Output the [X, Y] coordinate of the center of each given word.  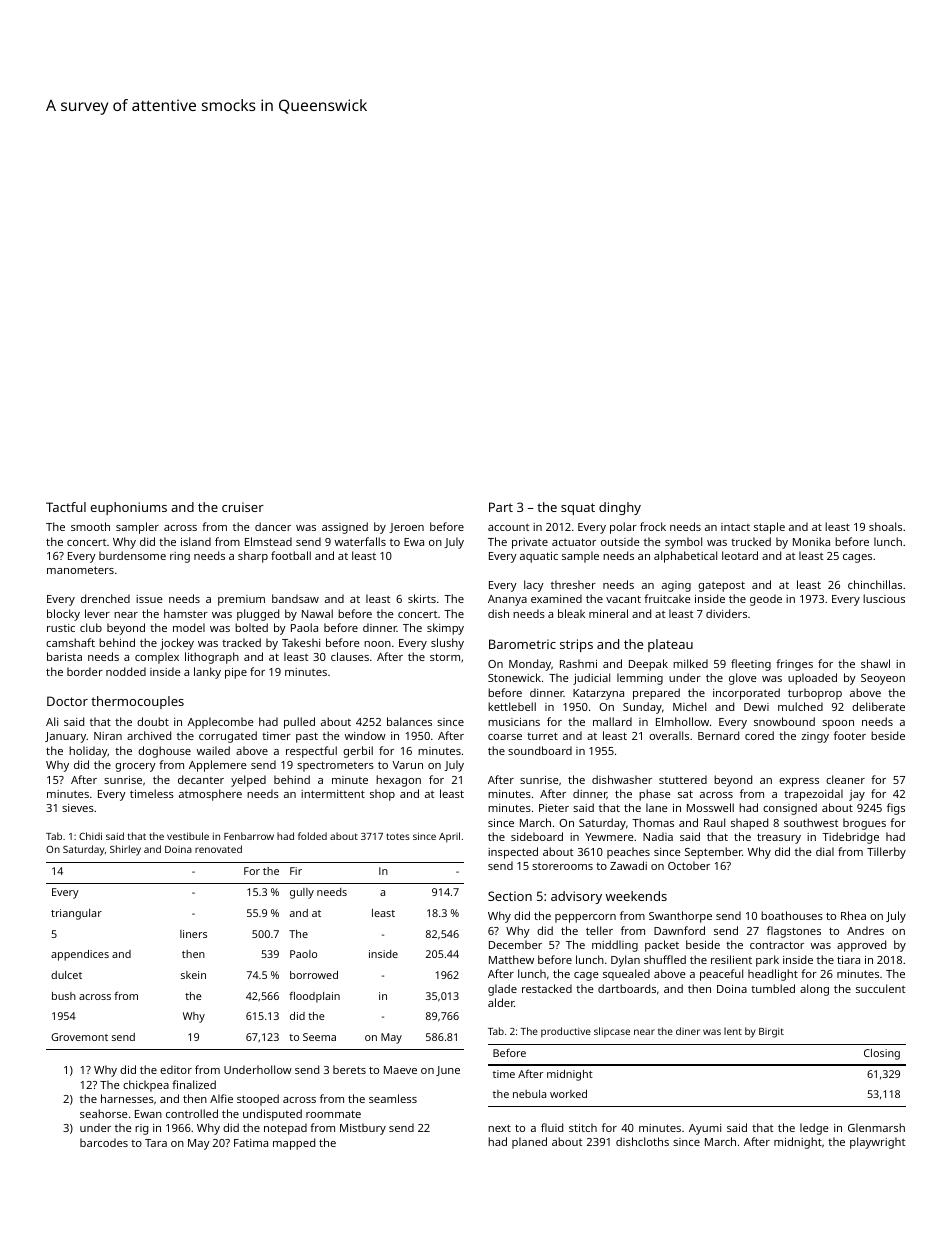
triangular [76, 914]
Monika [811, 541]
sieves [78, 808]
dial [825, 851]
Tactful [66, 507]
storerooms [562, 866]
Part [501, 507]
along [814, 990]
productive [566, 1032]
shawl [875, 663]
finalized [194, 1084]
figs [896, 809]
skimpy [445, 629]
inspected [513, 853]
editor [176, 1069]
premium [241, 600]
